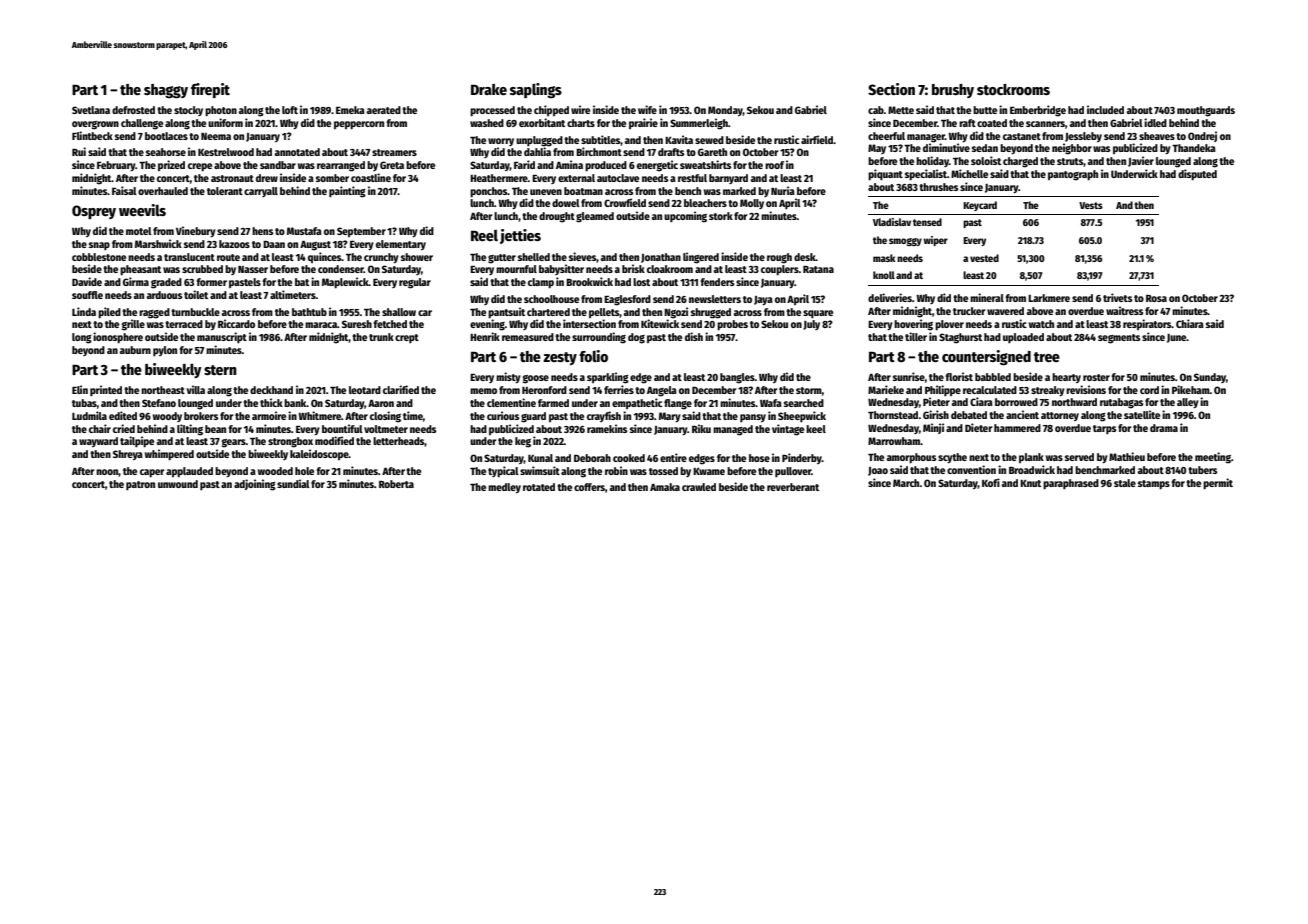  Describe the element at coordinates (1022, 136) in the image. I see `castanet` at that location.
